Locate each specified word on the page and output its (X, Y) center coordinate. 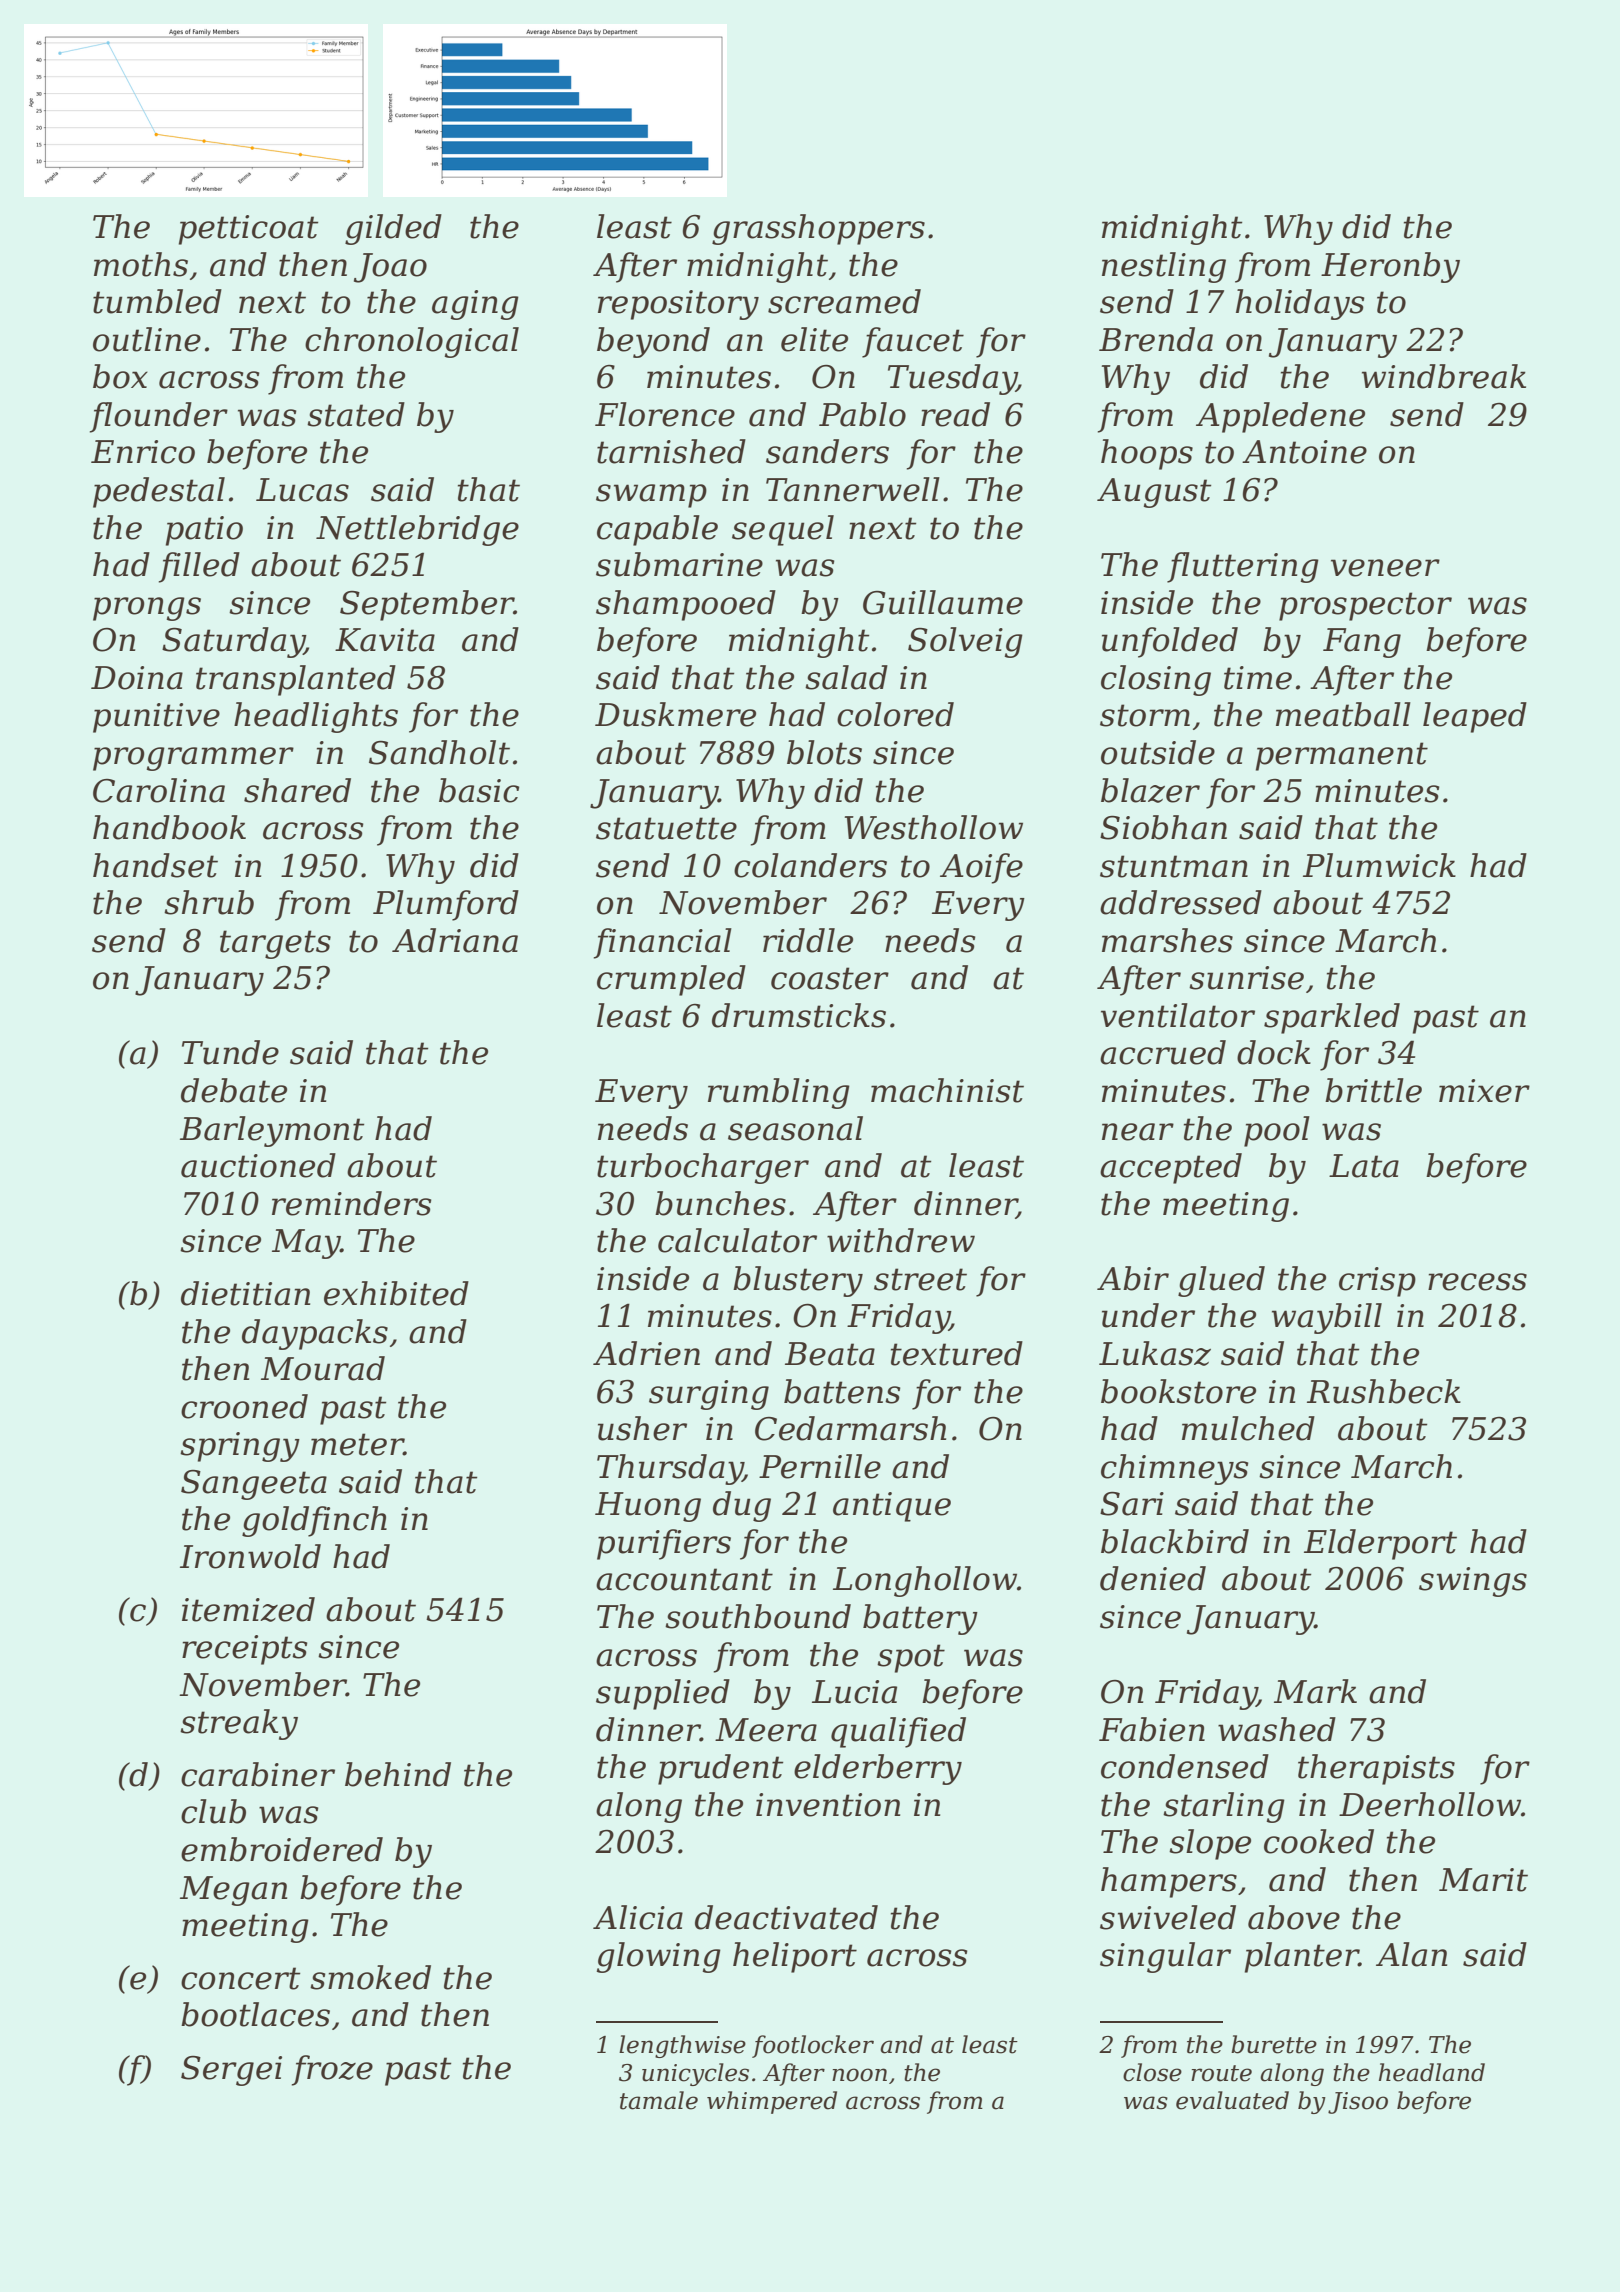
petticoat (248, 230)
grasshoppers (818, 229)
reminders (352, 1203)
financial (663, 943)
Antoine (1304, 452)
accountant (684, 1579)
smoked (370, 1977)
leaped (1475, 717)
